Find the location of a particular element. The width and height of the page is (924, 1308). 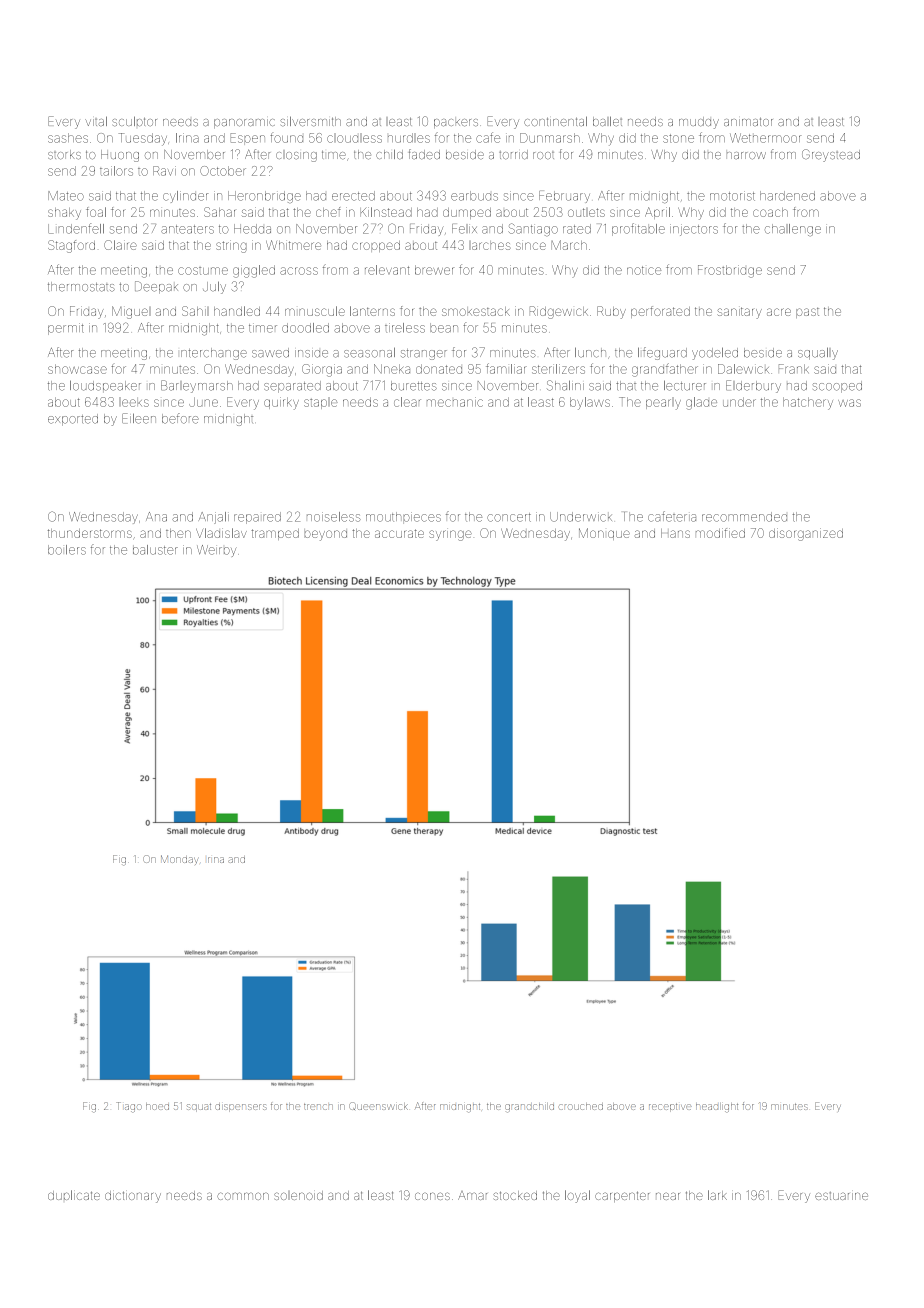

packers is located at coordinates (456, 123).
